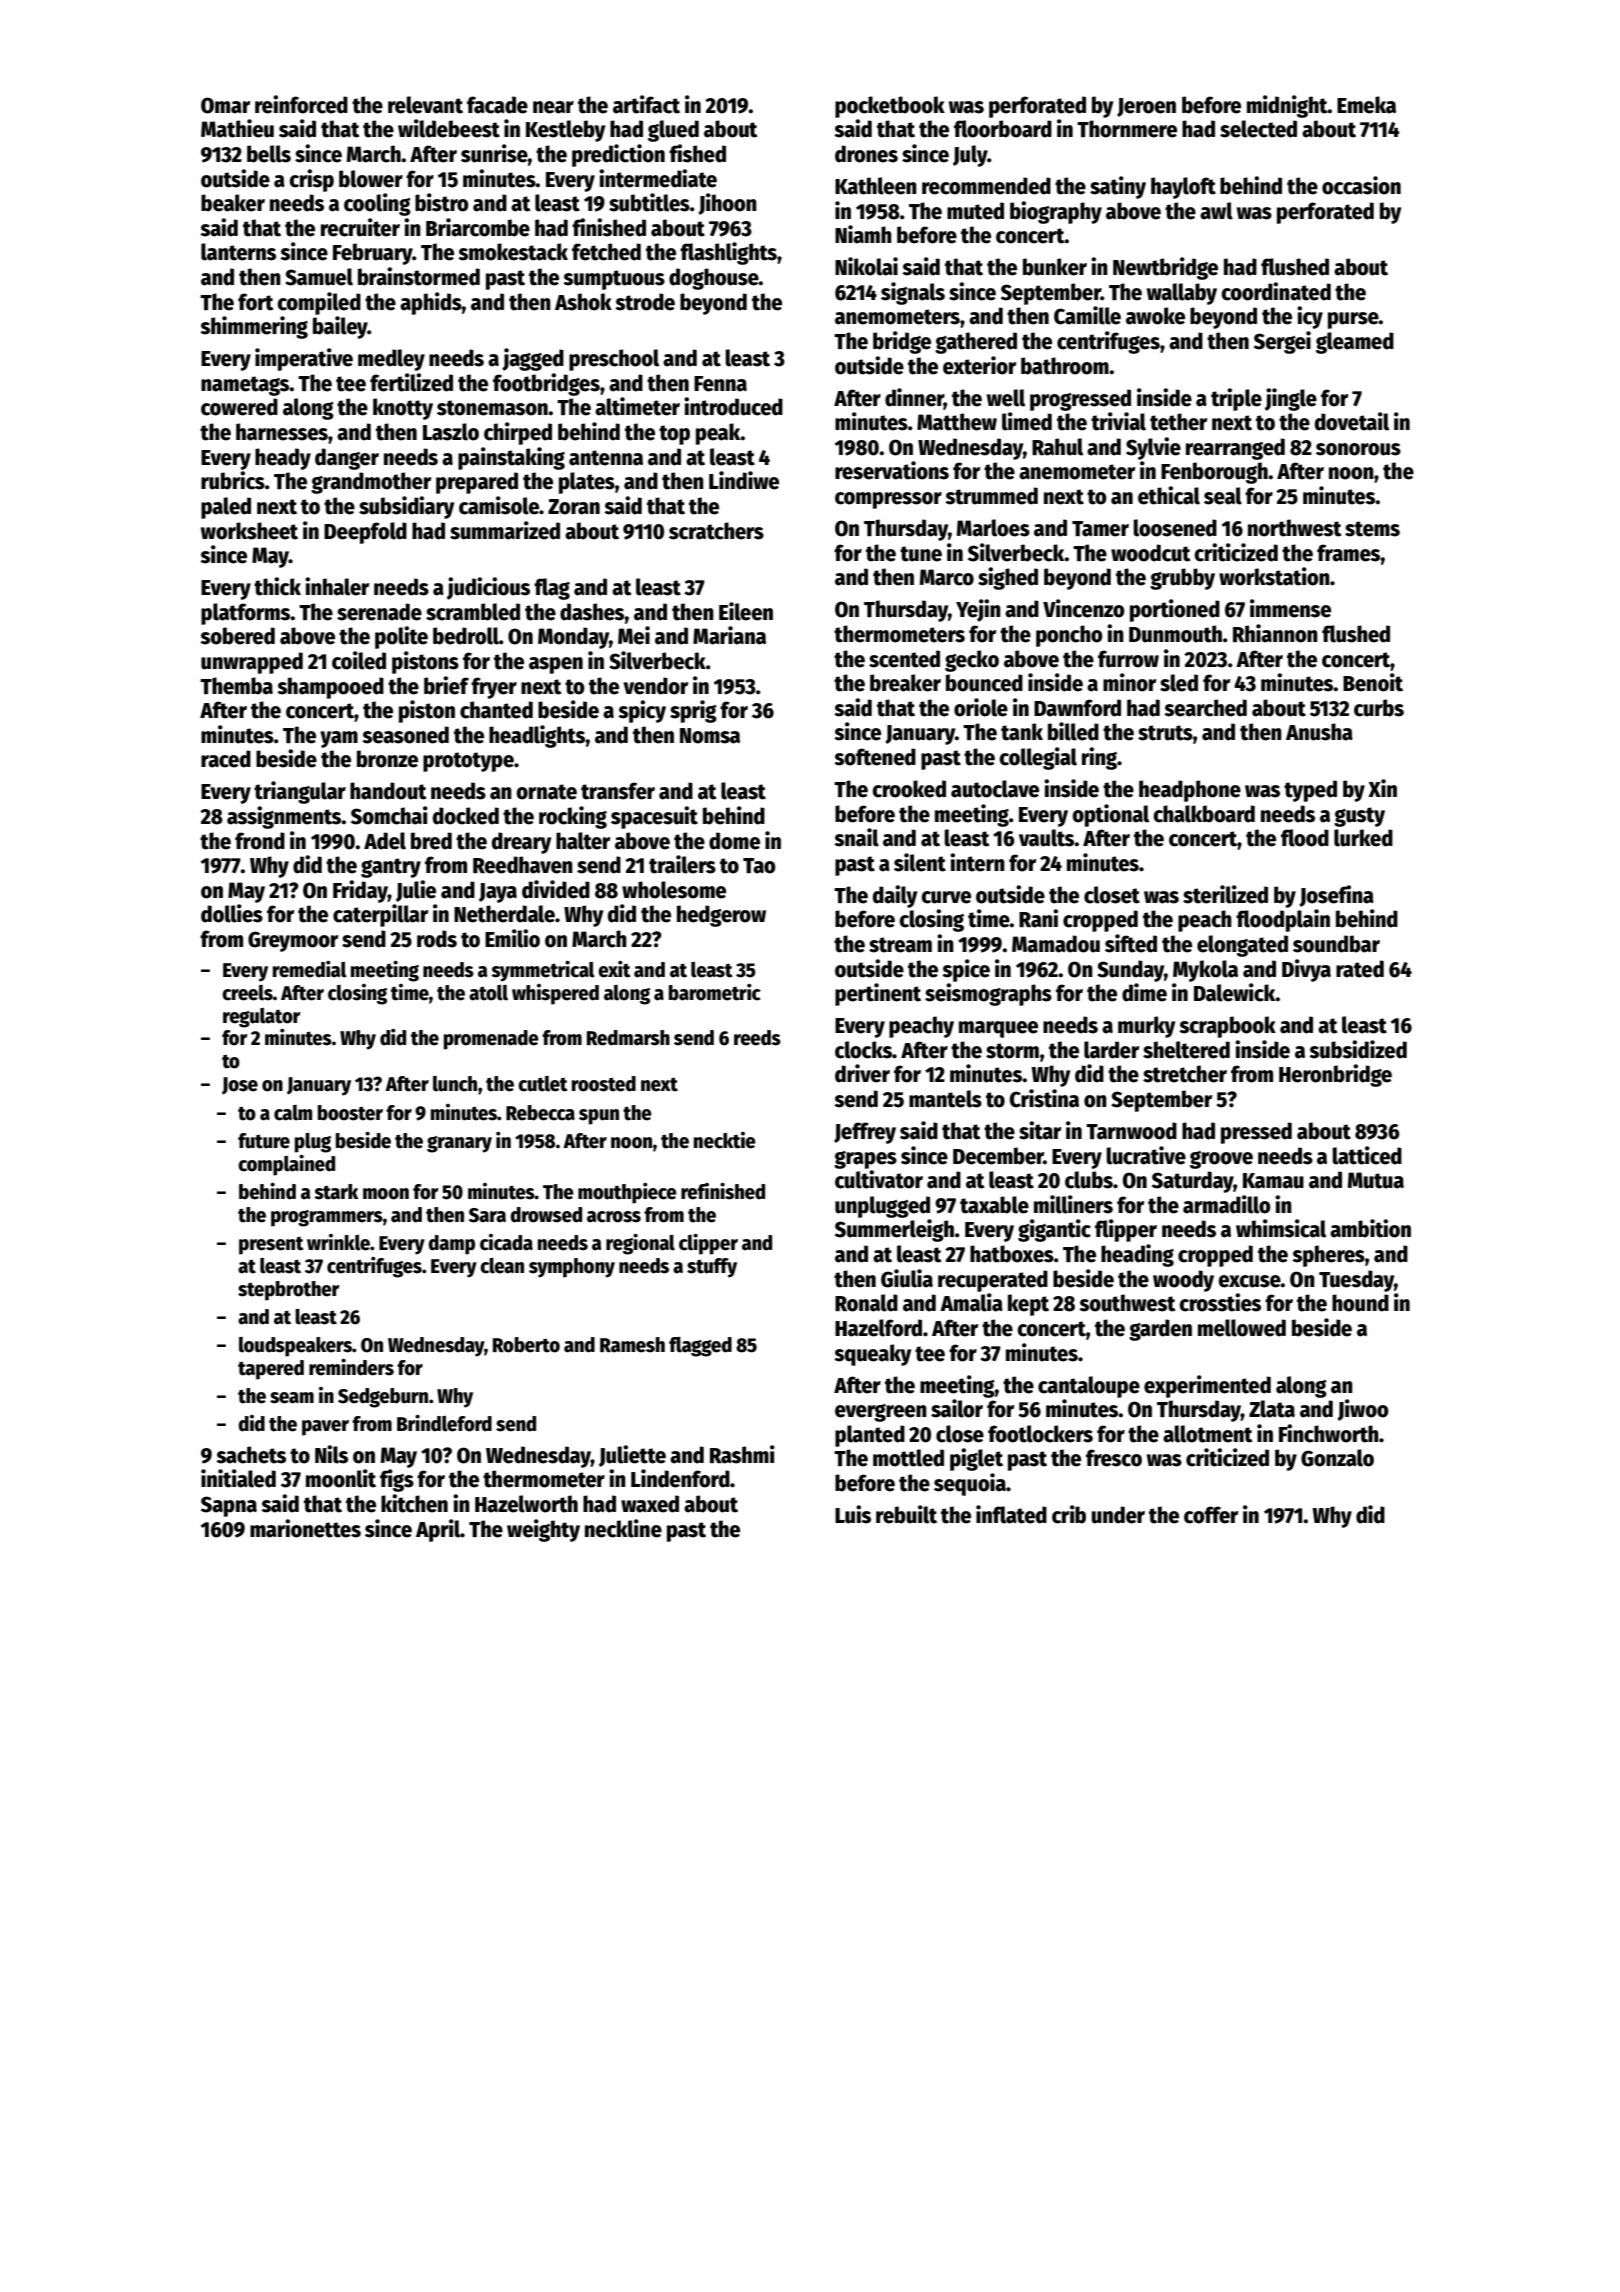 Image resolution: width=1620 pixels, height=2292 pixels. What do you see at coordinates (444, 1423) in the document?
I see `Brindleford` at bounding box center [444, 1423].
